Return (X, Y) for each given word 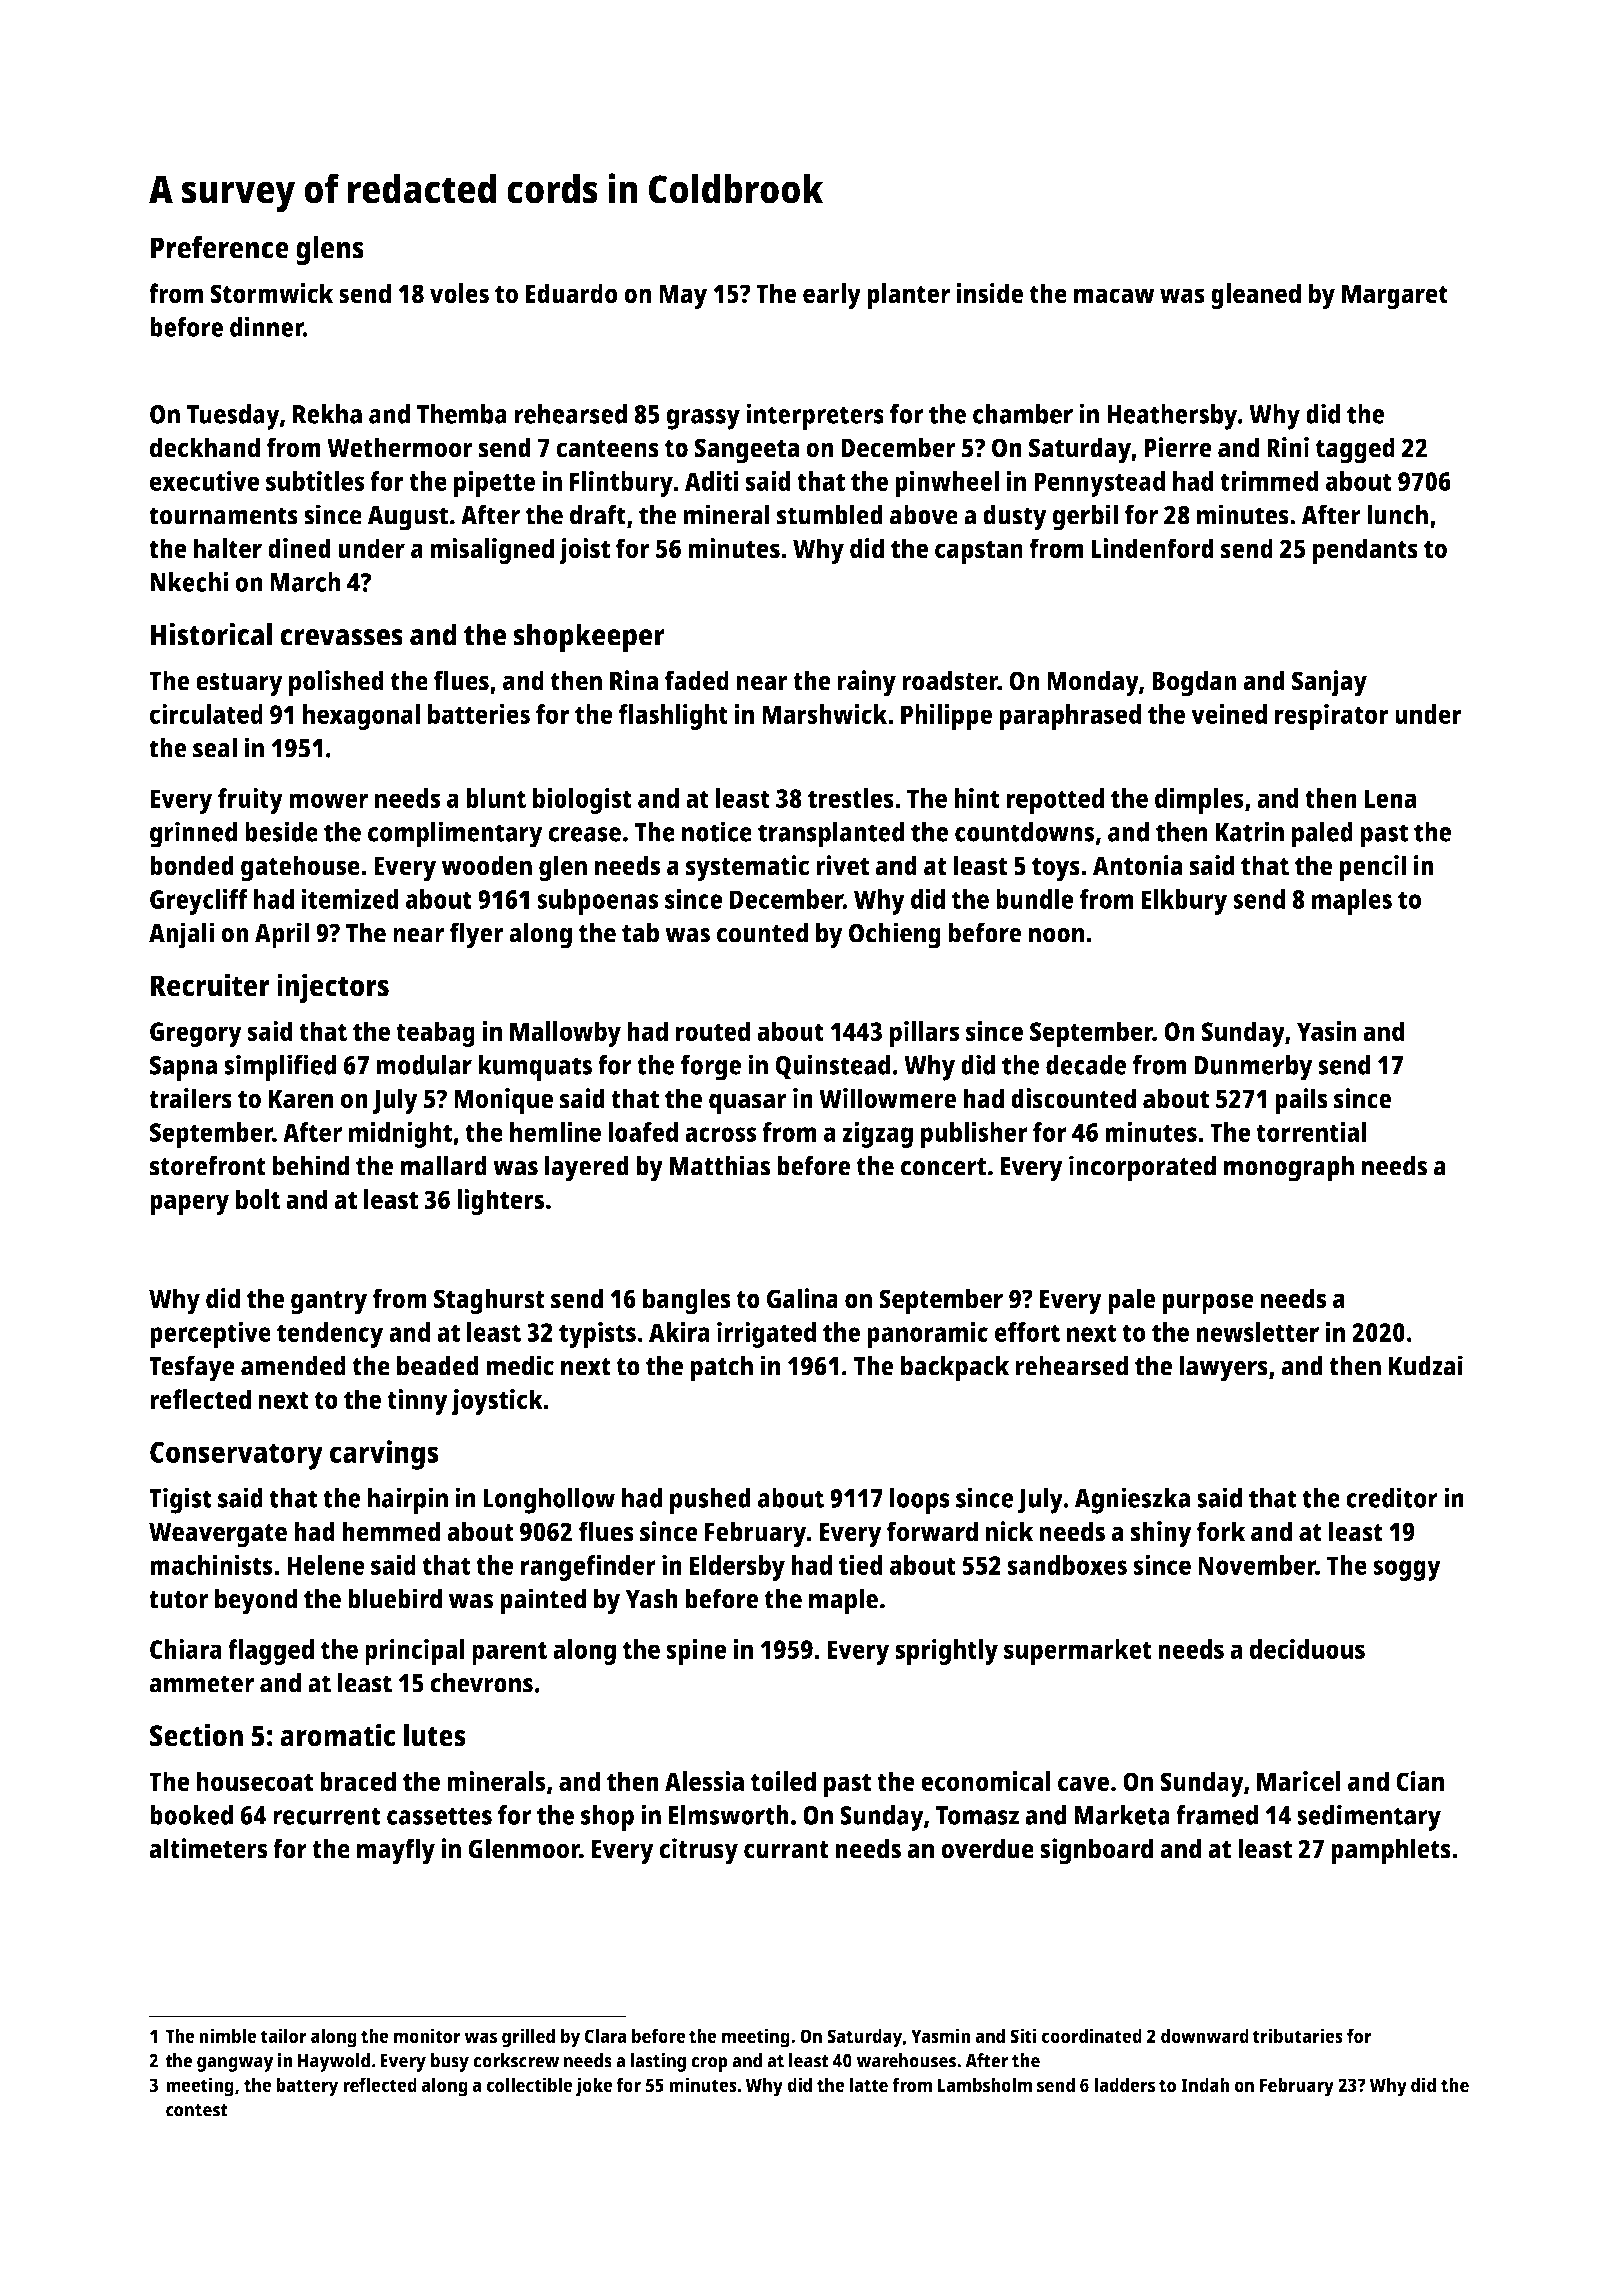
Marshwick (824, 714)
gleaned (1256, 296)
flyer (476, 935)
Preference (220, 247)
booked (191, 1815)
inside (990, 293)
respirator (1332, 717)
